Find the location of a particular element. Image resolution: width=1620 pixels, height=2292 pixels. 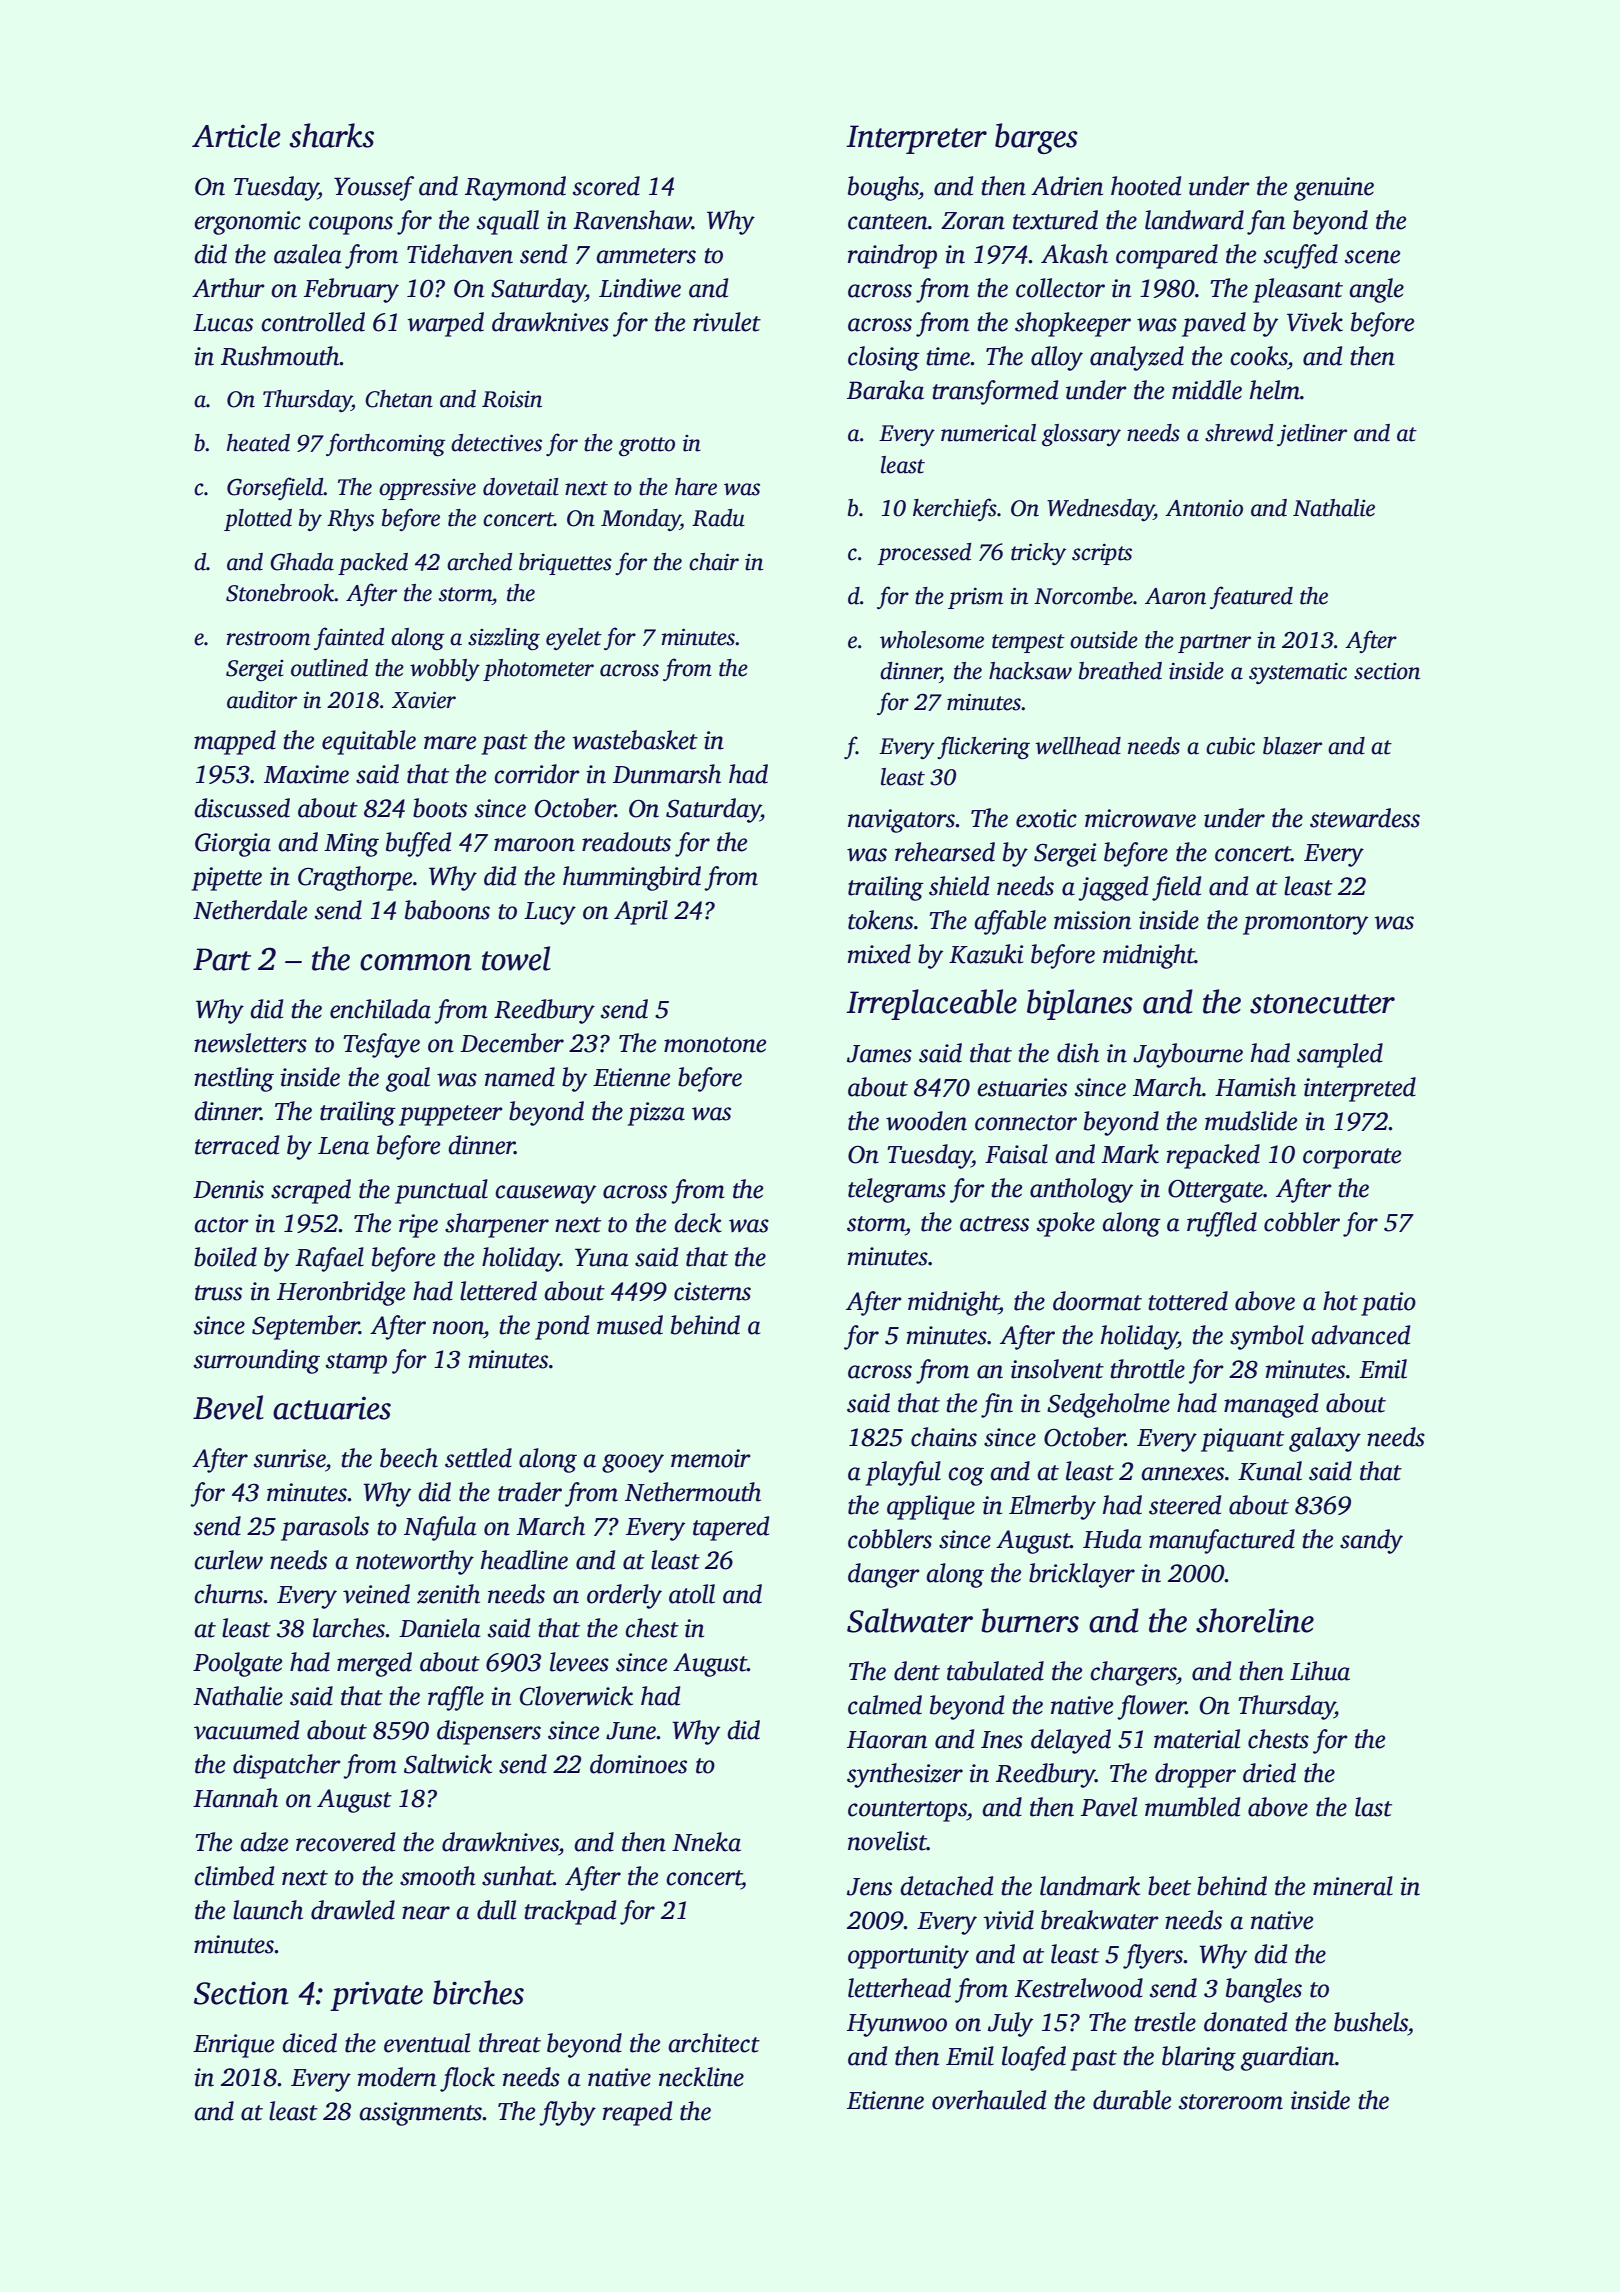

cisterns is located at coordinates (712, 1291).
